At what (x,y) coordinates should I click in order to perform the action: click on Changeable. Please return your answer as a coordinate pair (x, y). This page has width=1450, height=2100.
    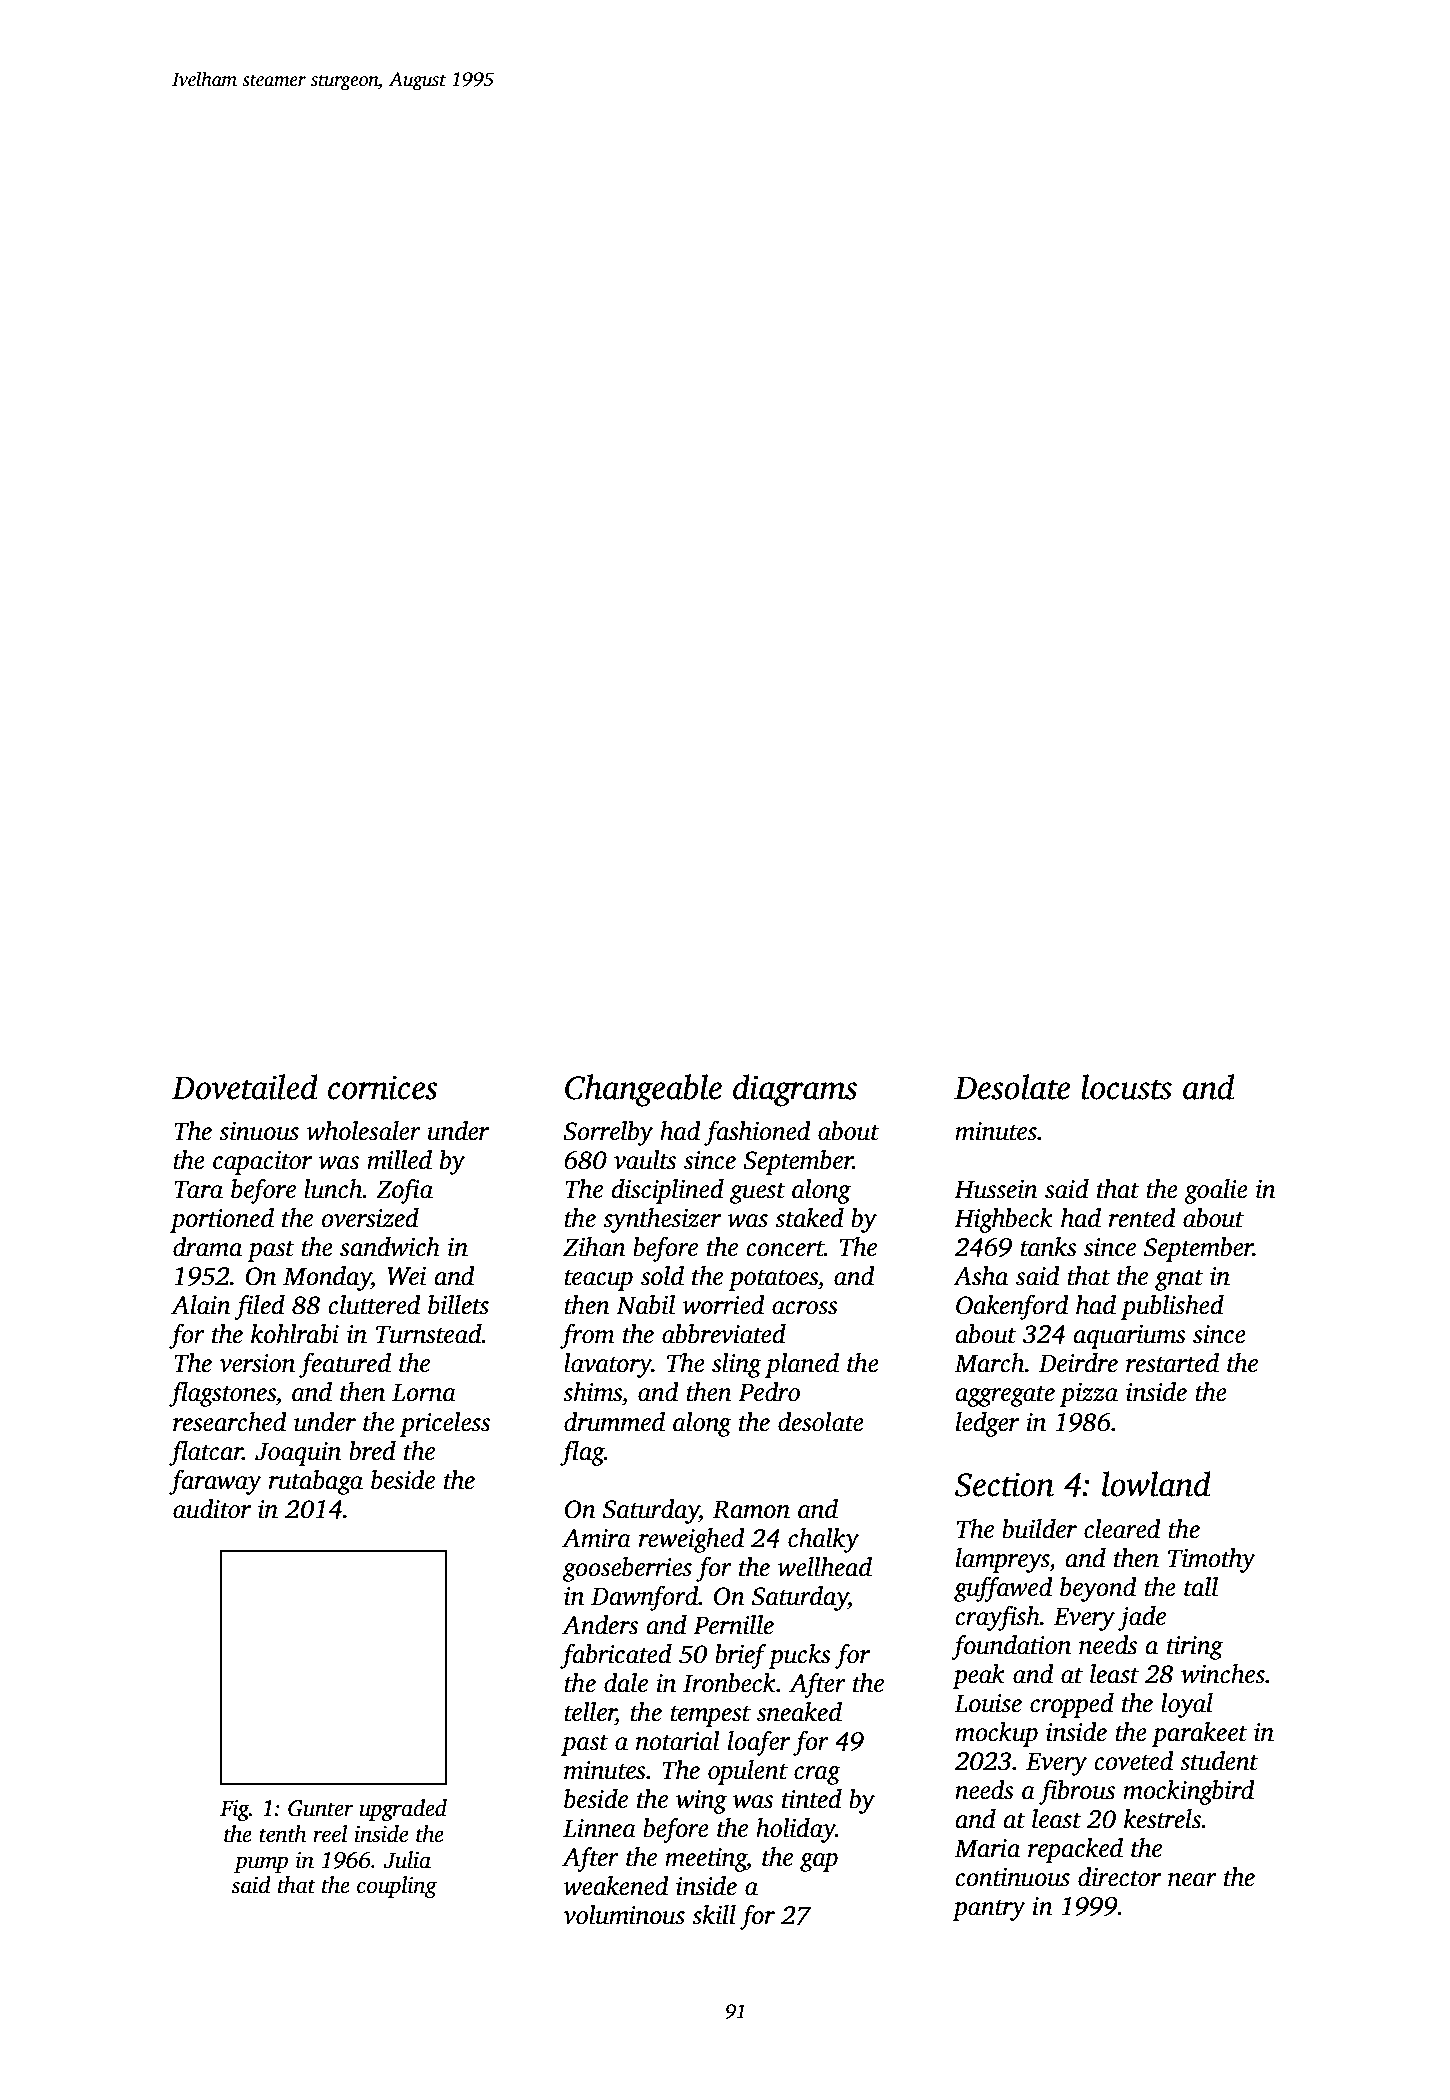
    Looking at the image, I should click on (643, 1090).
